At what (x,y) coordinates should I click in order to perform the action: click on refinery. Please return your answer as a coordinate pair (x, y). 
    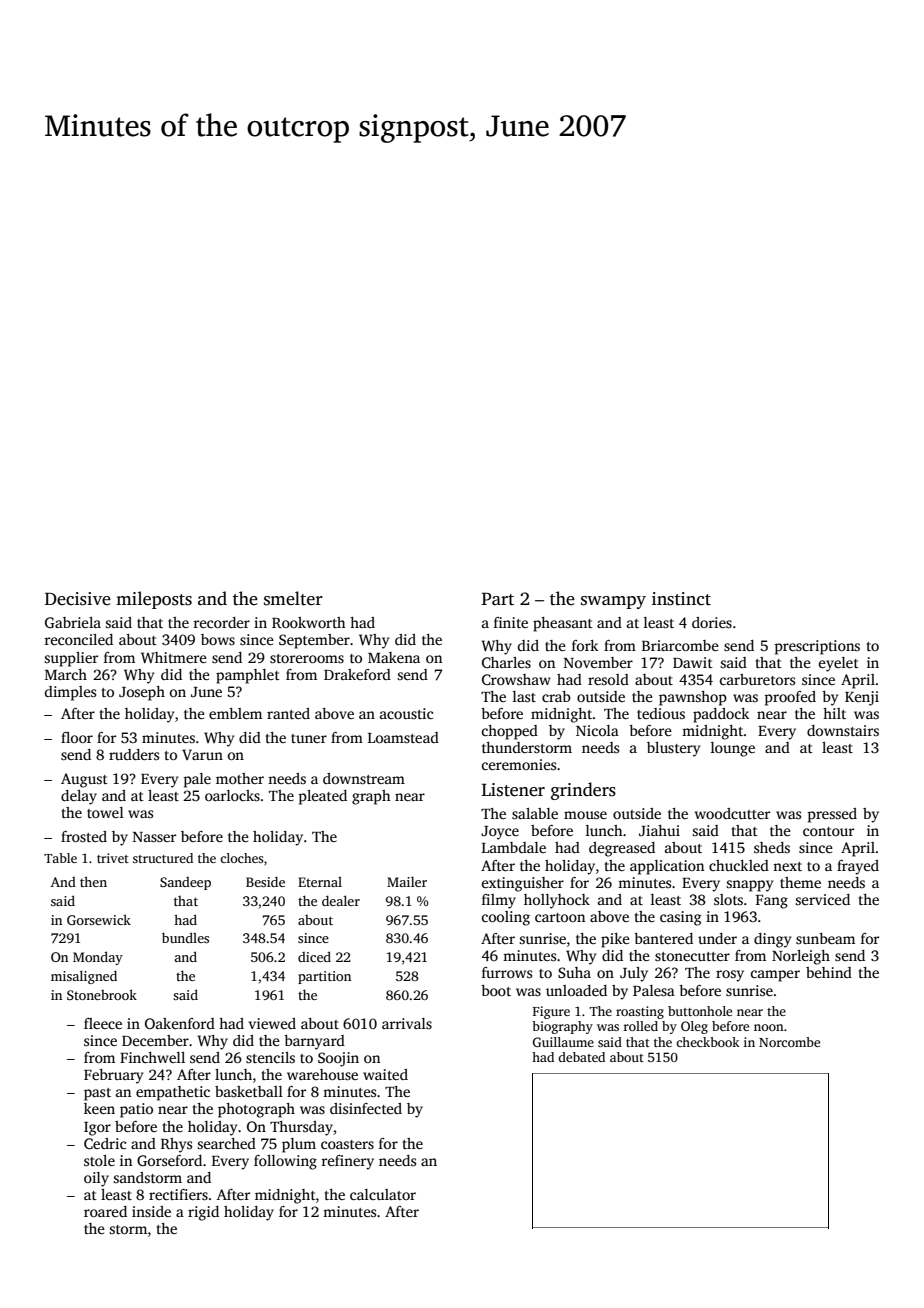
    Looking at the image, I should click on (347, 1162).
